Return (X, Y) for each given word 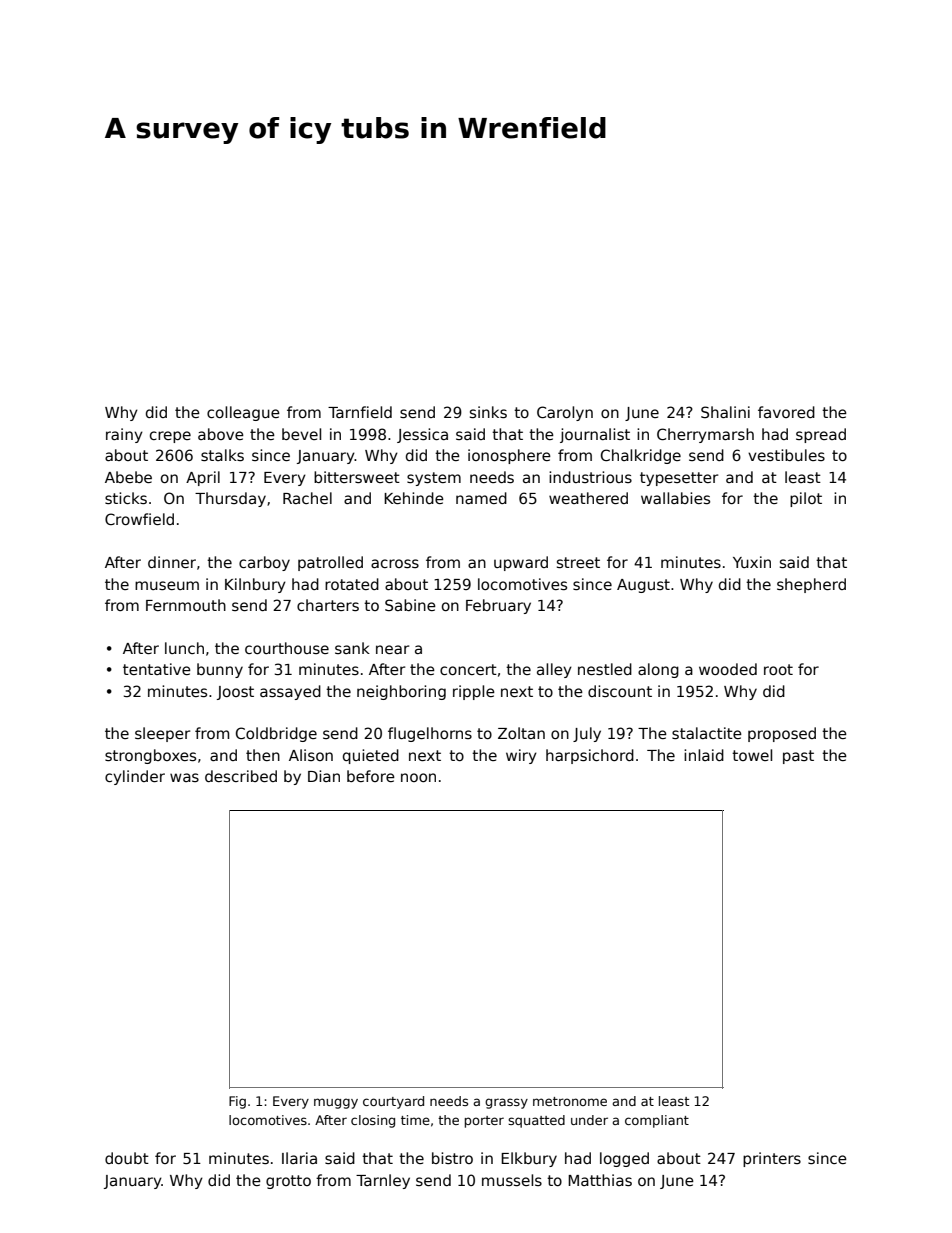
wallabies (675, 498)
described (241, 776)
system (434, 479)
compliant (657, 1121)
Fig (237, 1102)
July (587, 734)
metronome (570, 1101)
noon (418, 777)
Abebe (128, 477)
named (481, 498)
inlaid (704, 755)
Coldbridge (276, 734)
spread (821, 435)
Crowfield (139, 519)
